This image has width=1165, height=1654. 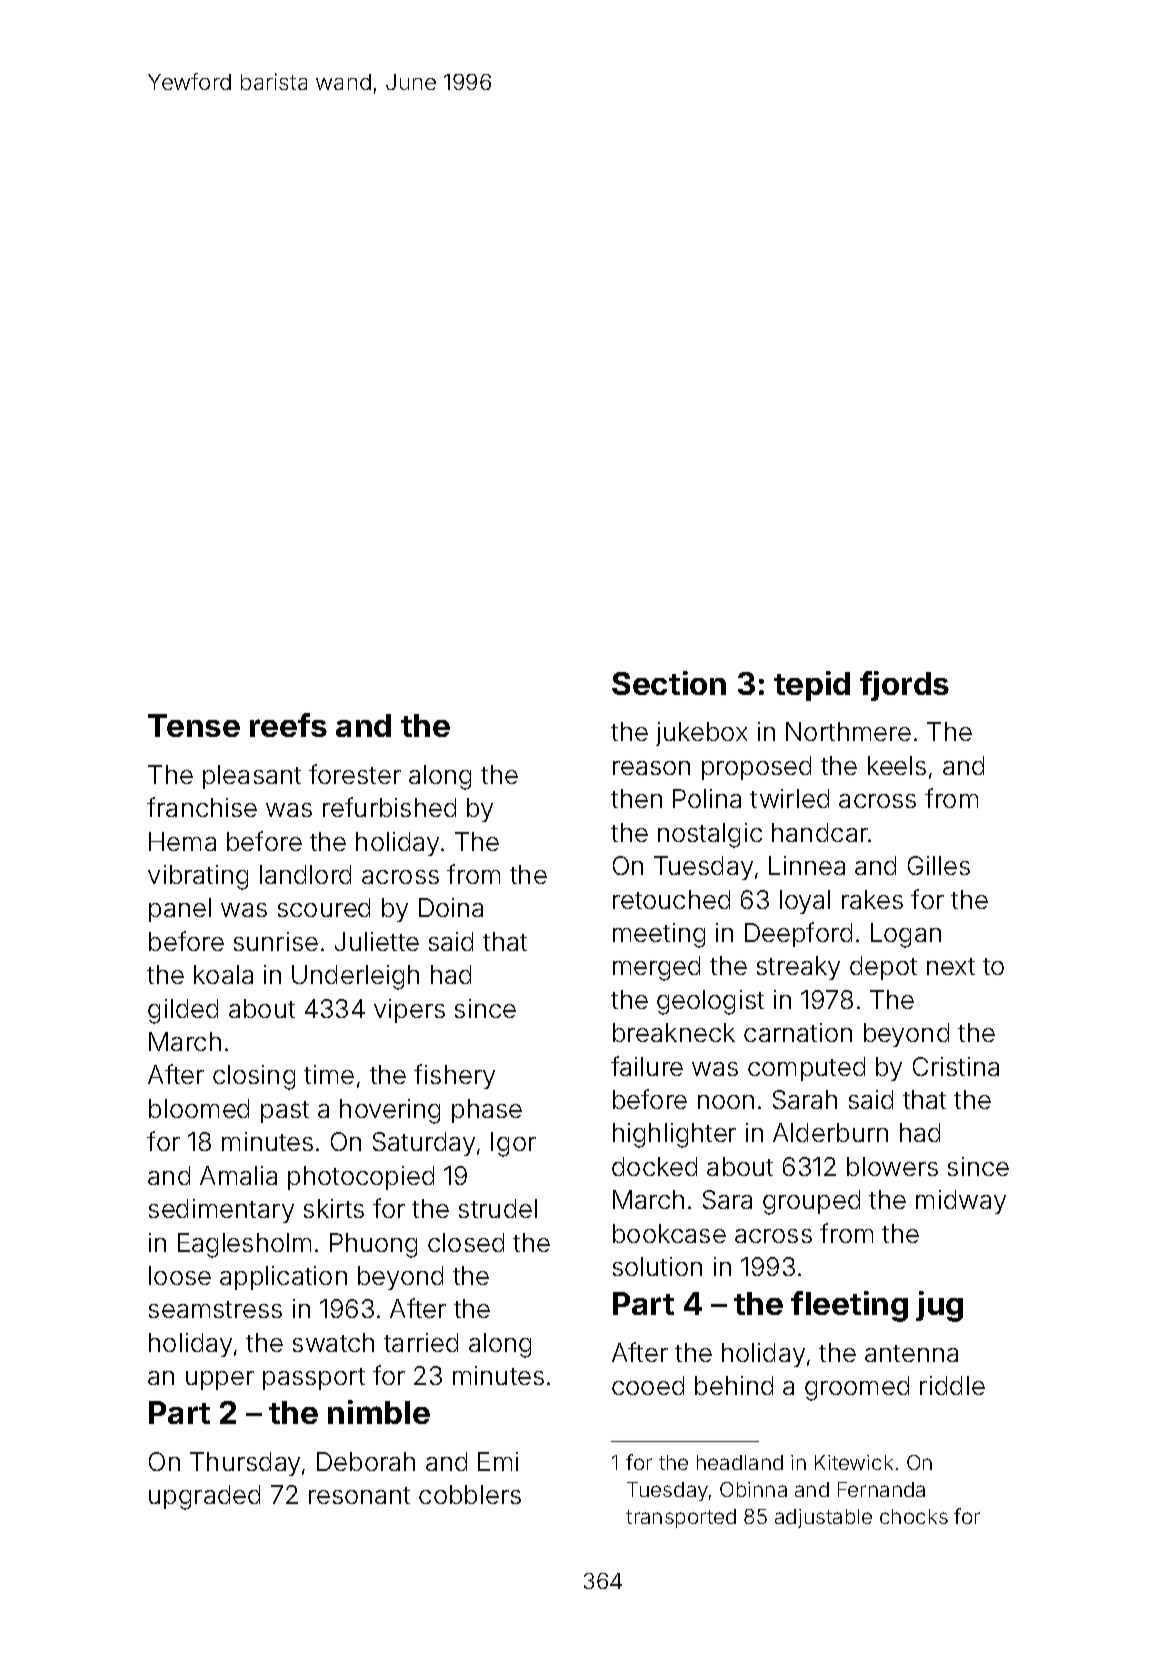 I want to click on cooed, so click(x=648, y=1385).
